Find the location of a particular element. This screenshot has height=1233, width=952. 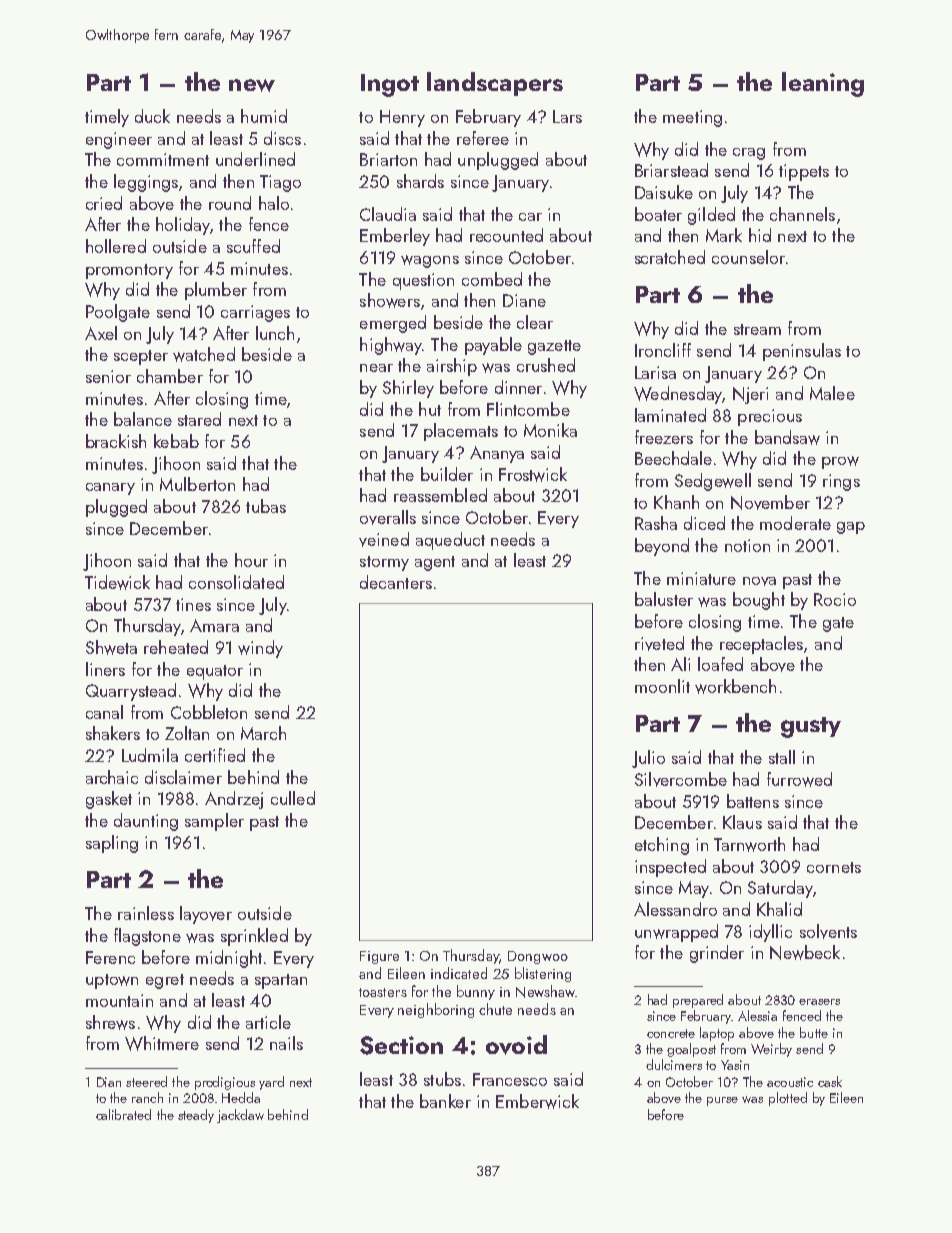

miniature is located at coordinates (701, 578).
